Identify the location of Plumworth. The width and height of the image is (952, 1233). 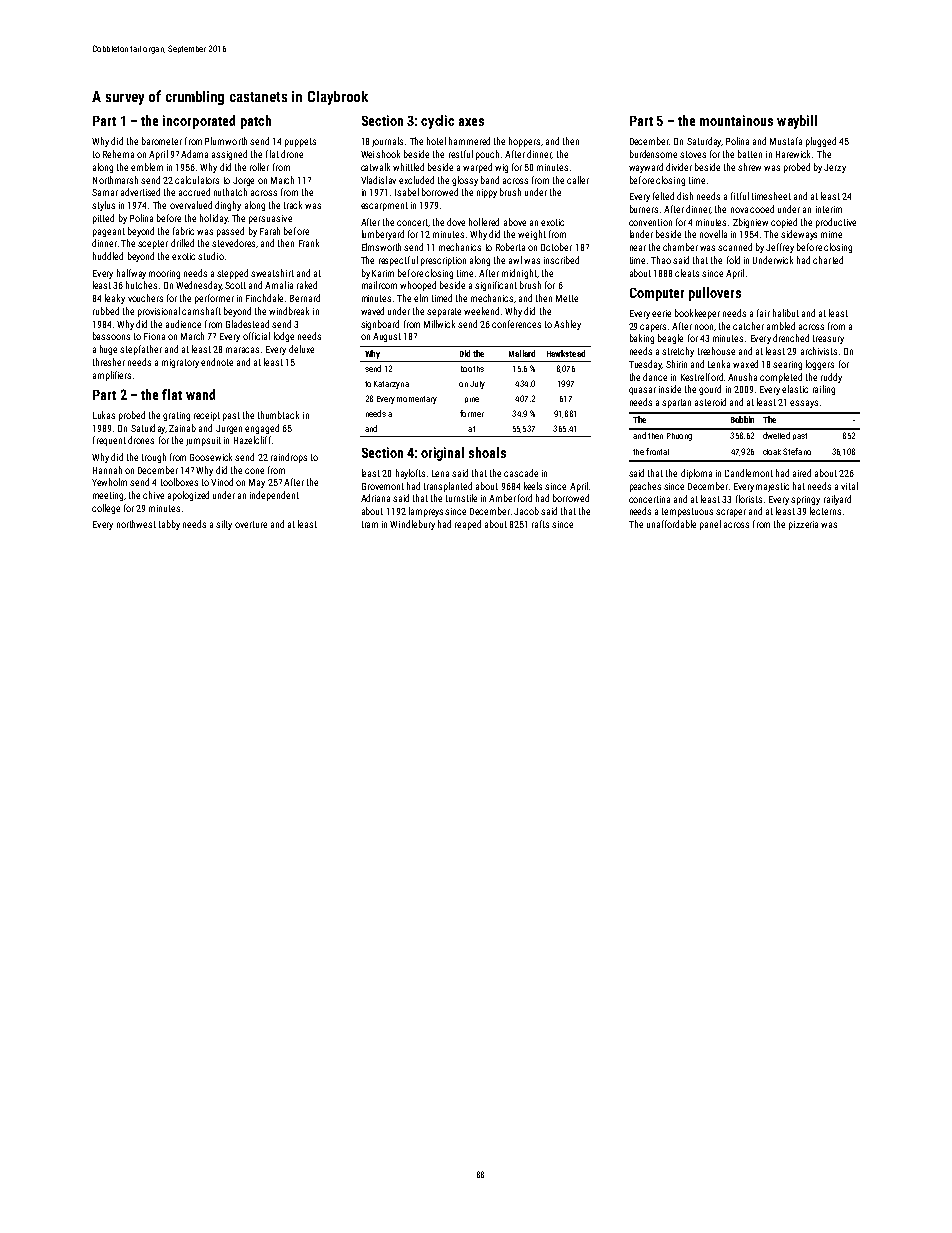
(226, 141).
